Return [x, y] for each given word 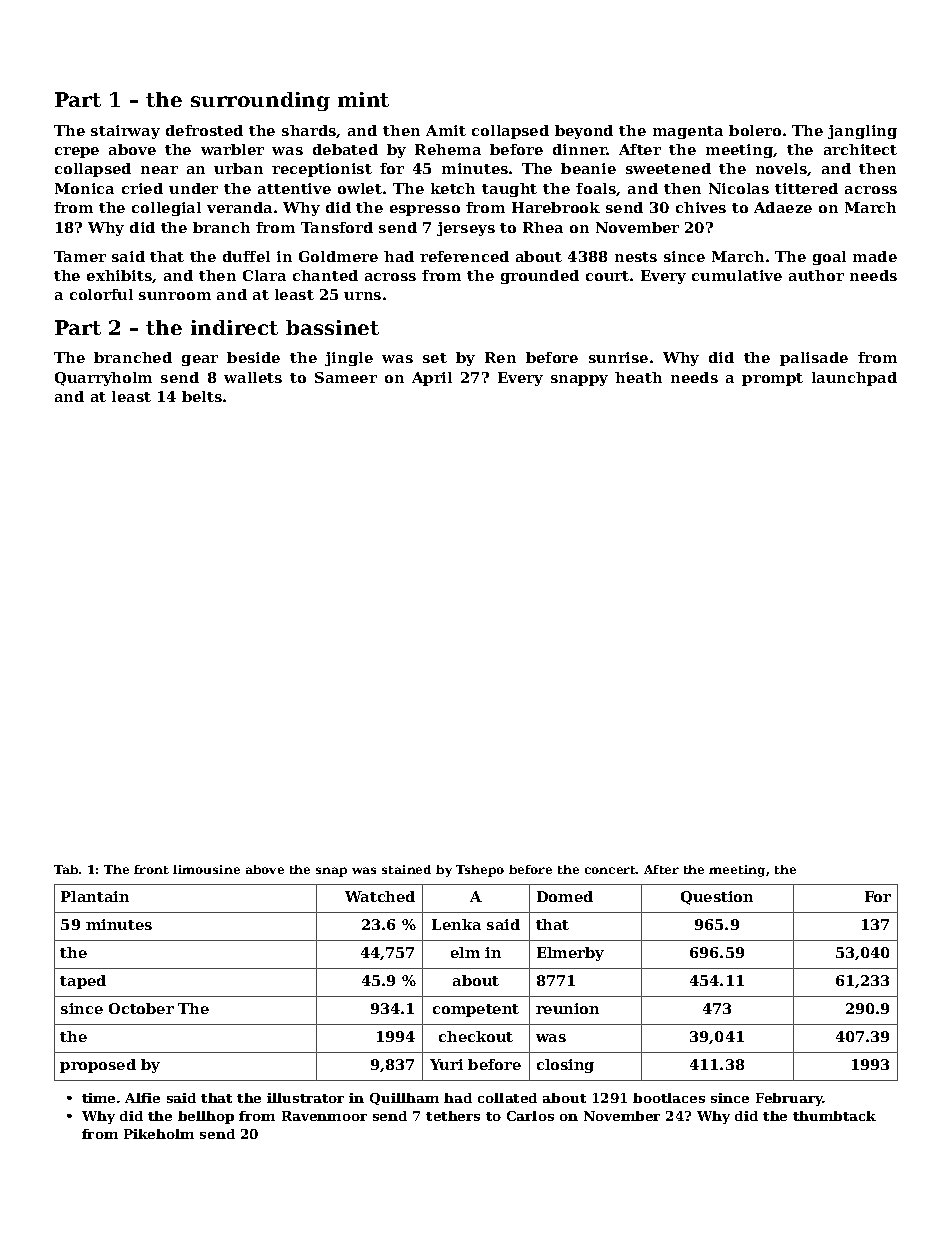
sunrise [618, 357]
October [141, 1008]
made [875, 256]
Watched [380, 896]
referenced [464, 256]
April [432, 379]
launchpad [854, 379]
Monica [84, 188]
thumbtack [834, 1116]
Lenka [456, 924]
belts [202, 396]
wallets [253, 377]
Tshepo [480, 871]
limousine [206, 869]
